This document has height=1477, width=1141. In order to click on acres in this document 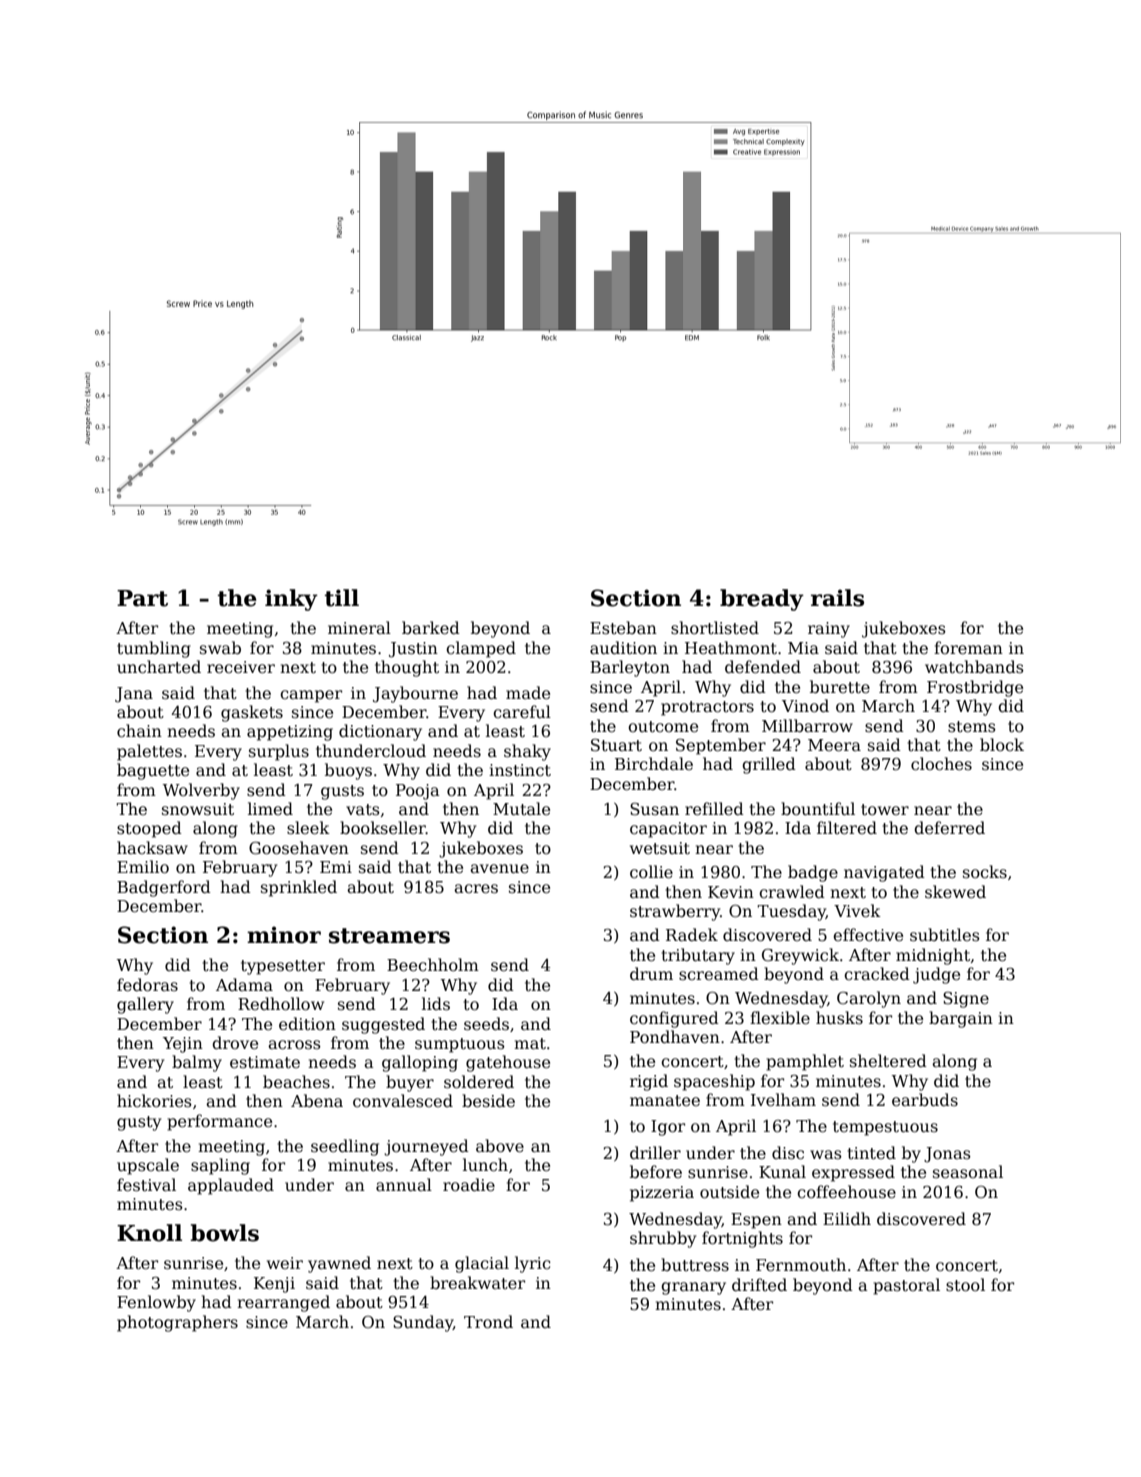, I will do `click(476, 889)`.
